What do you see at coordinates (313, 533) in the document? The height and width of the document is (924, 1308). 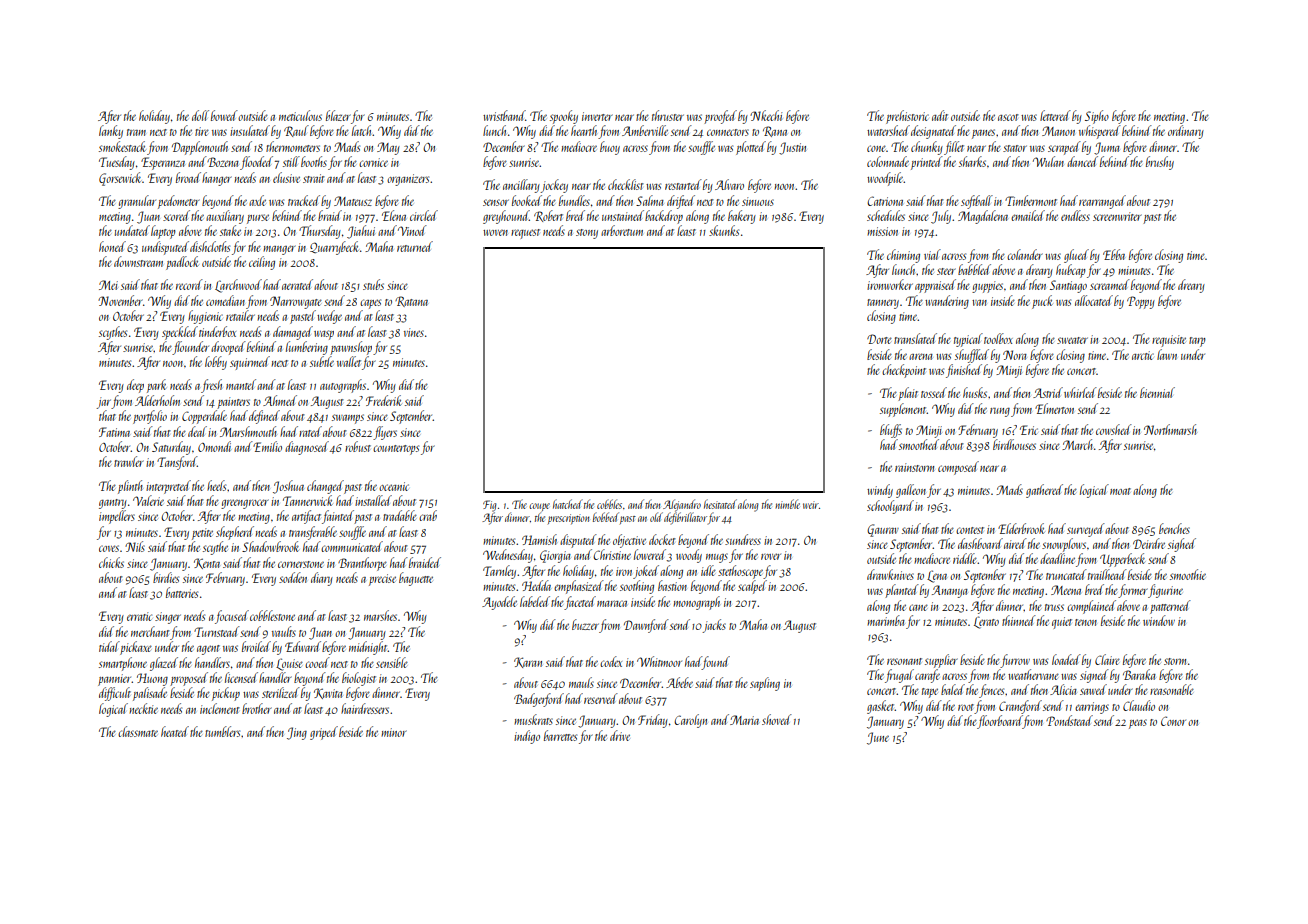 I see `transferable` at bounding box center [313, 533].
